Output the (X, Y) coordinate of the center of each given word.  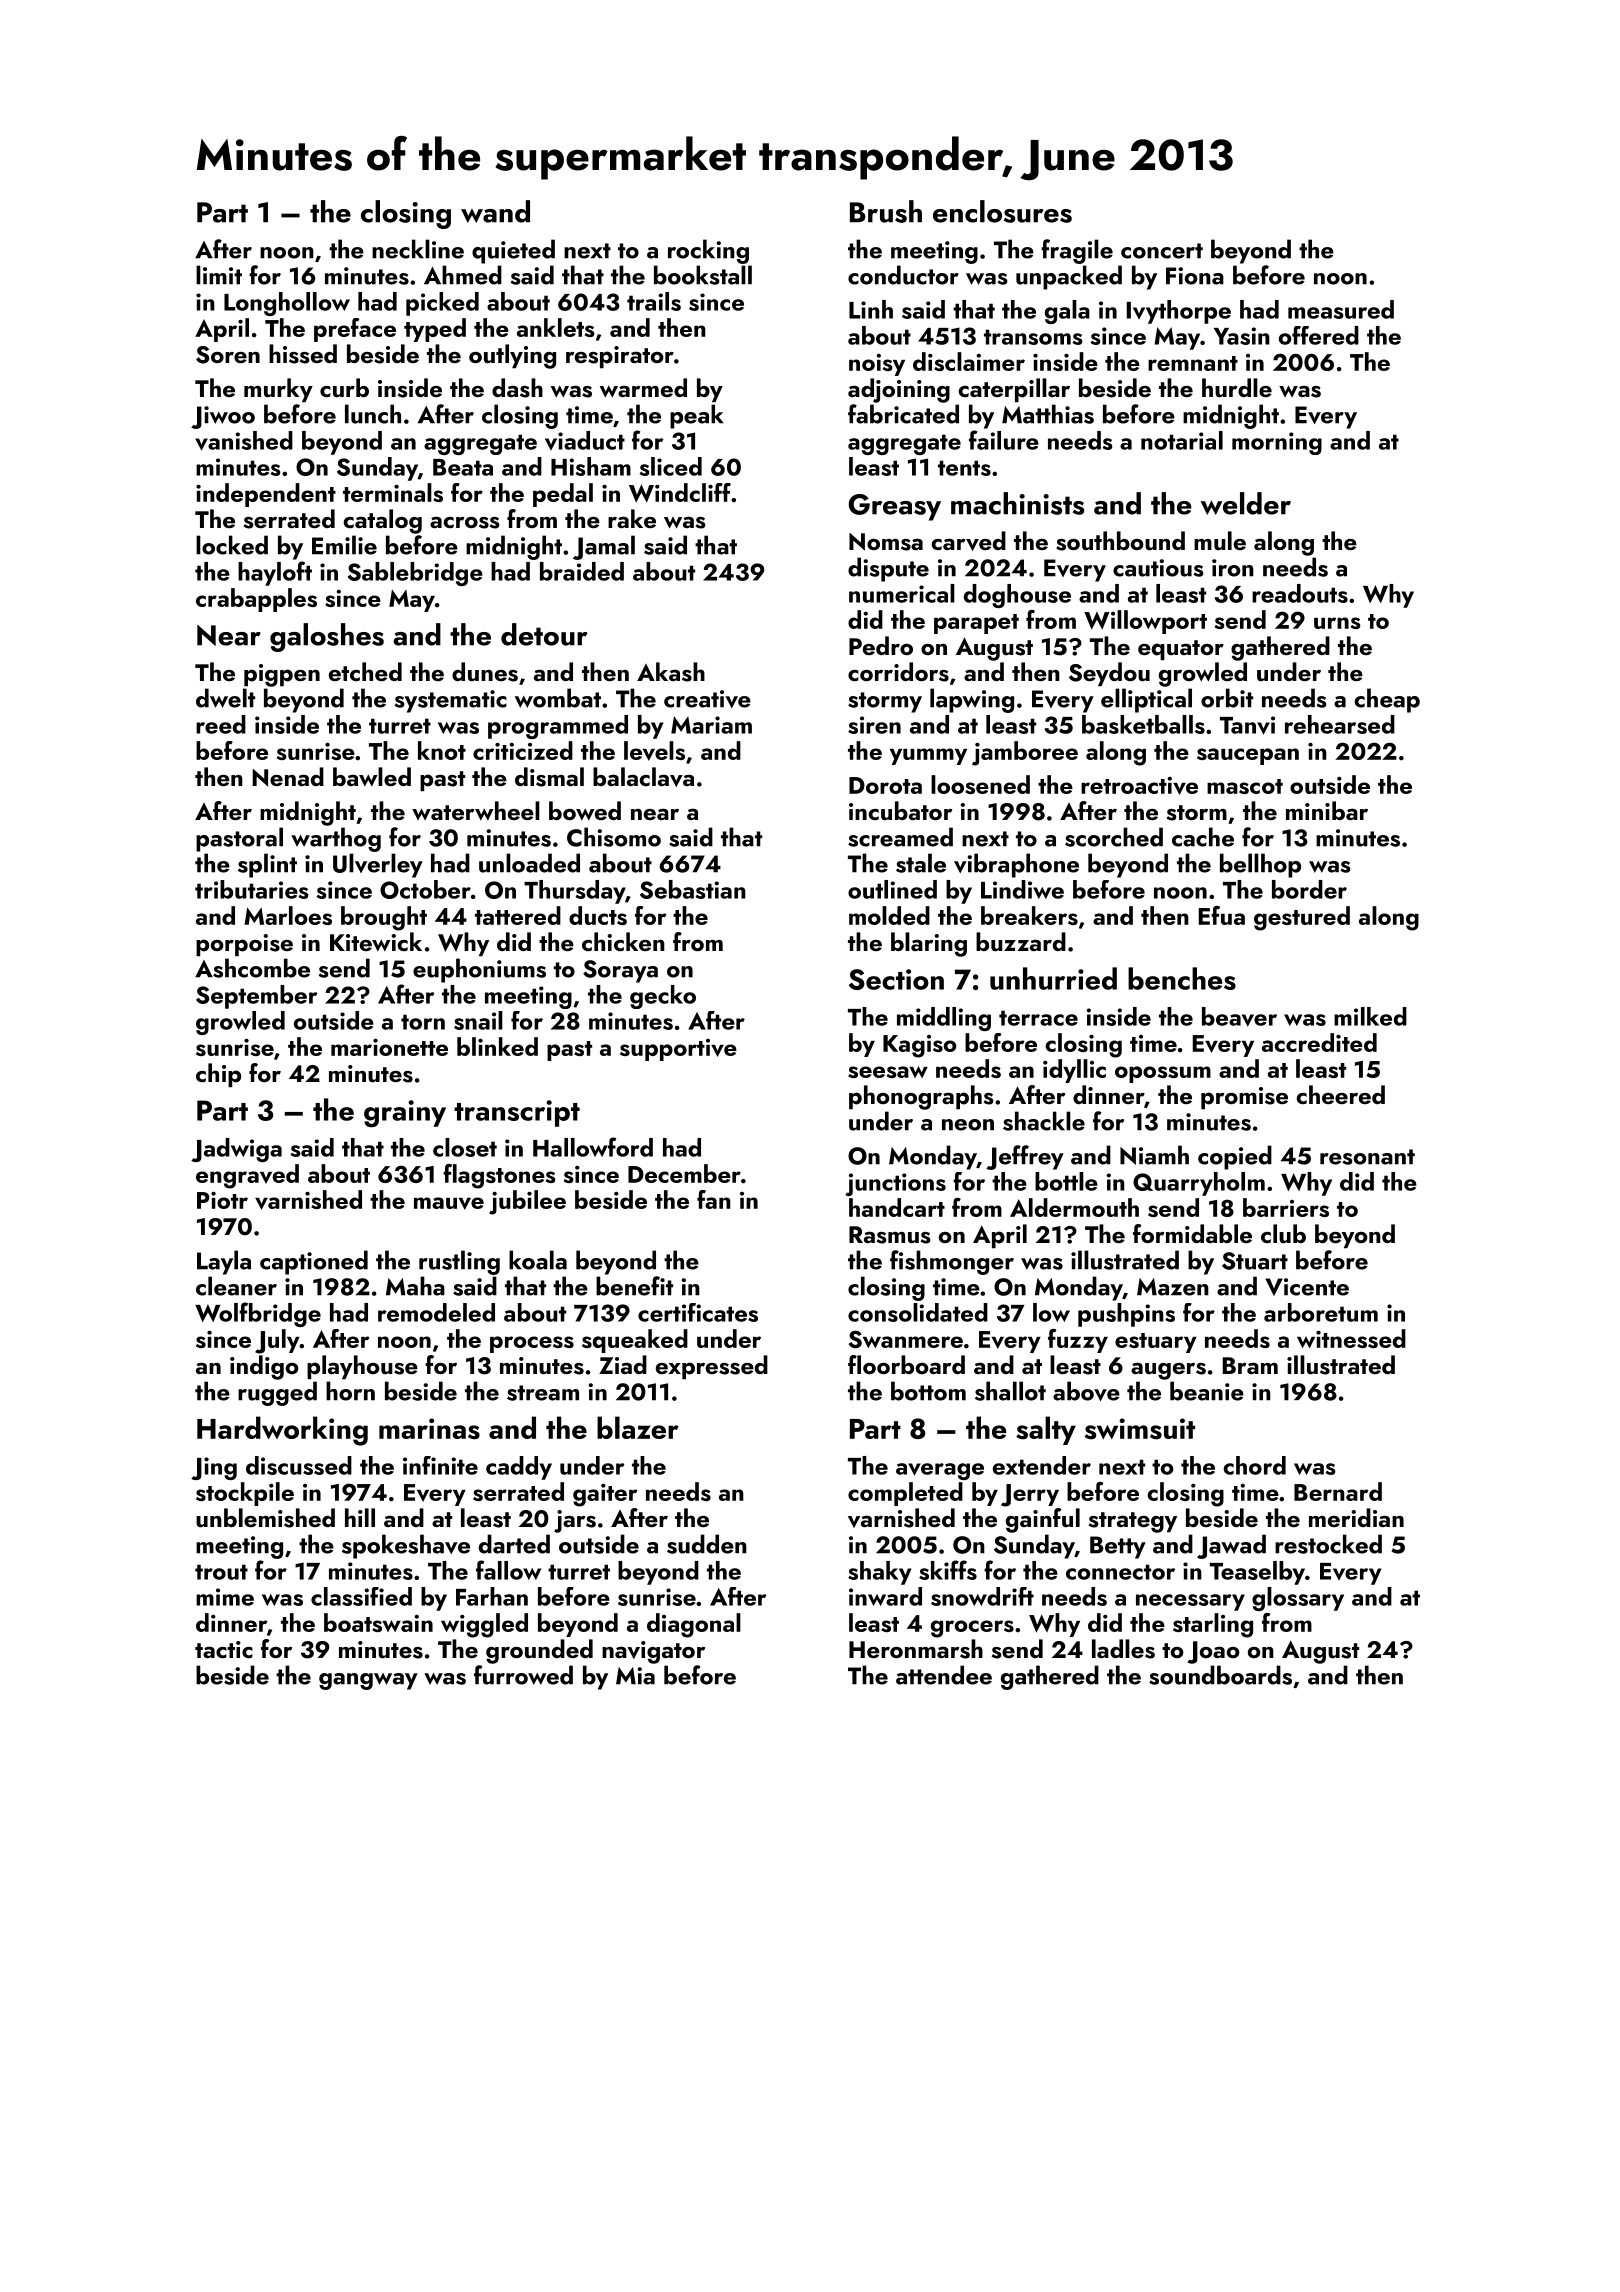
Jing (214, 1468)
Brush (886, 211)
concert (1162, 251)
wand (495, 211)
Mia (635, 1676)
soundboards (1220, 1675)
